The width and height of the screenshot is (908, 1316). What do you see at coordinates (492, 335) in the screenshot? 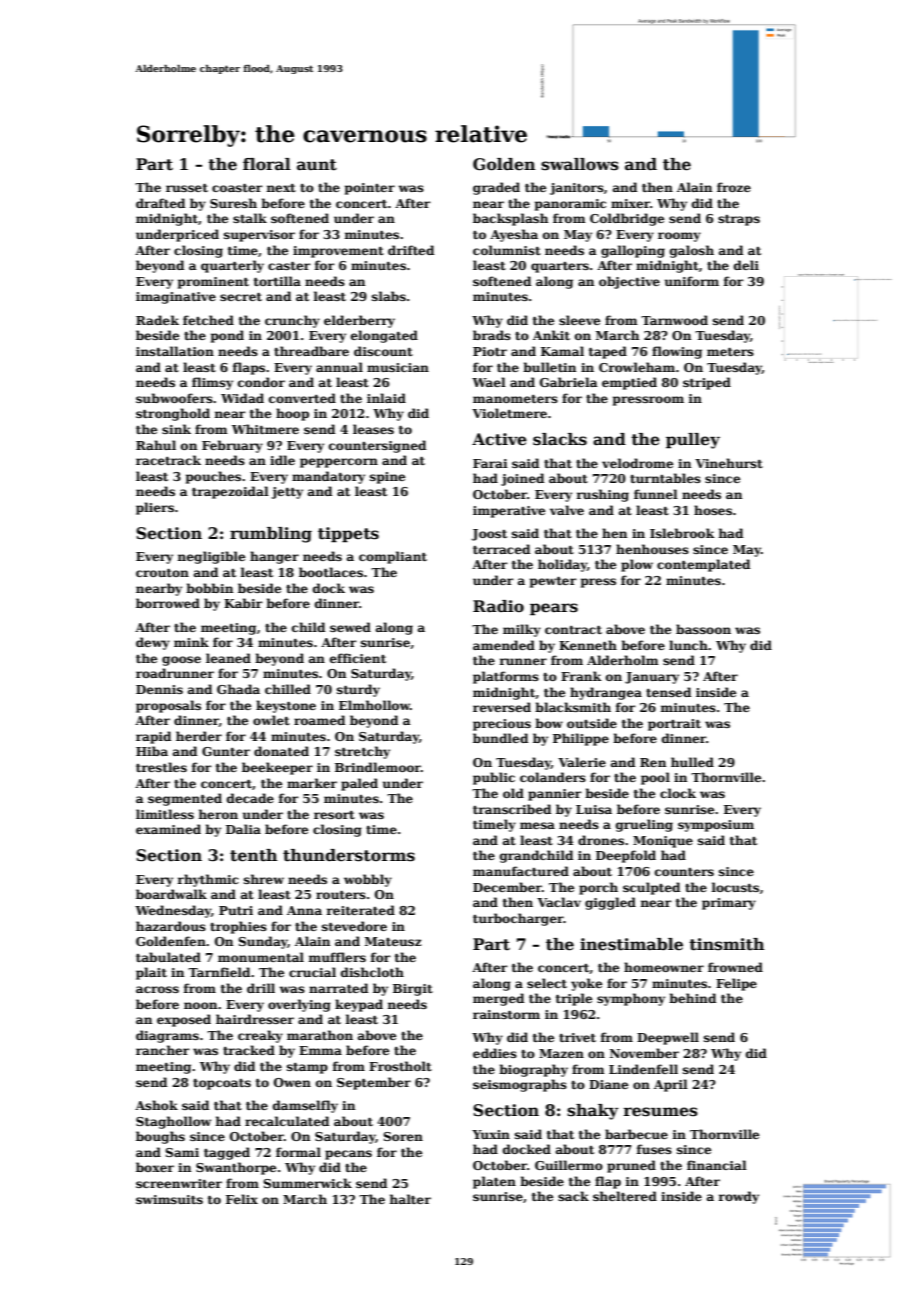
I see `brads` at bounding box center [492, 335].
